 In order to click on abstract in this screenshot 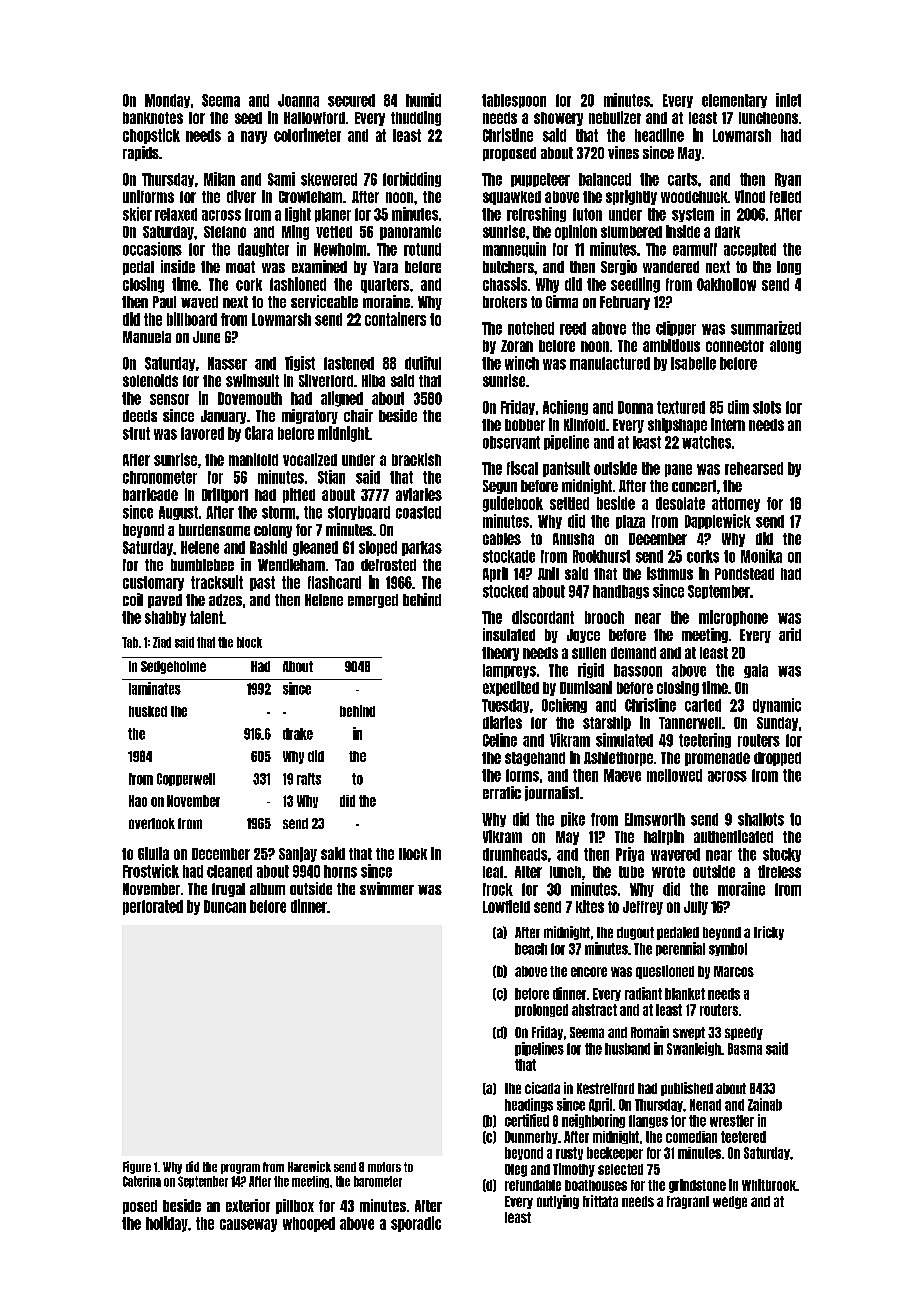, I will do `click(594, 1010)`.
